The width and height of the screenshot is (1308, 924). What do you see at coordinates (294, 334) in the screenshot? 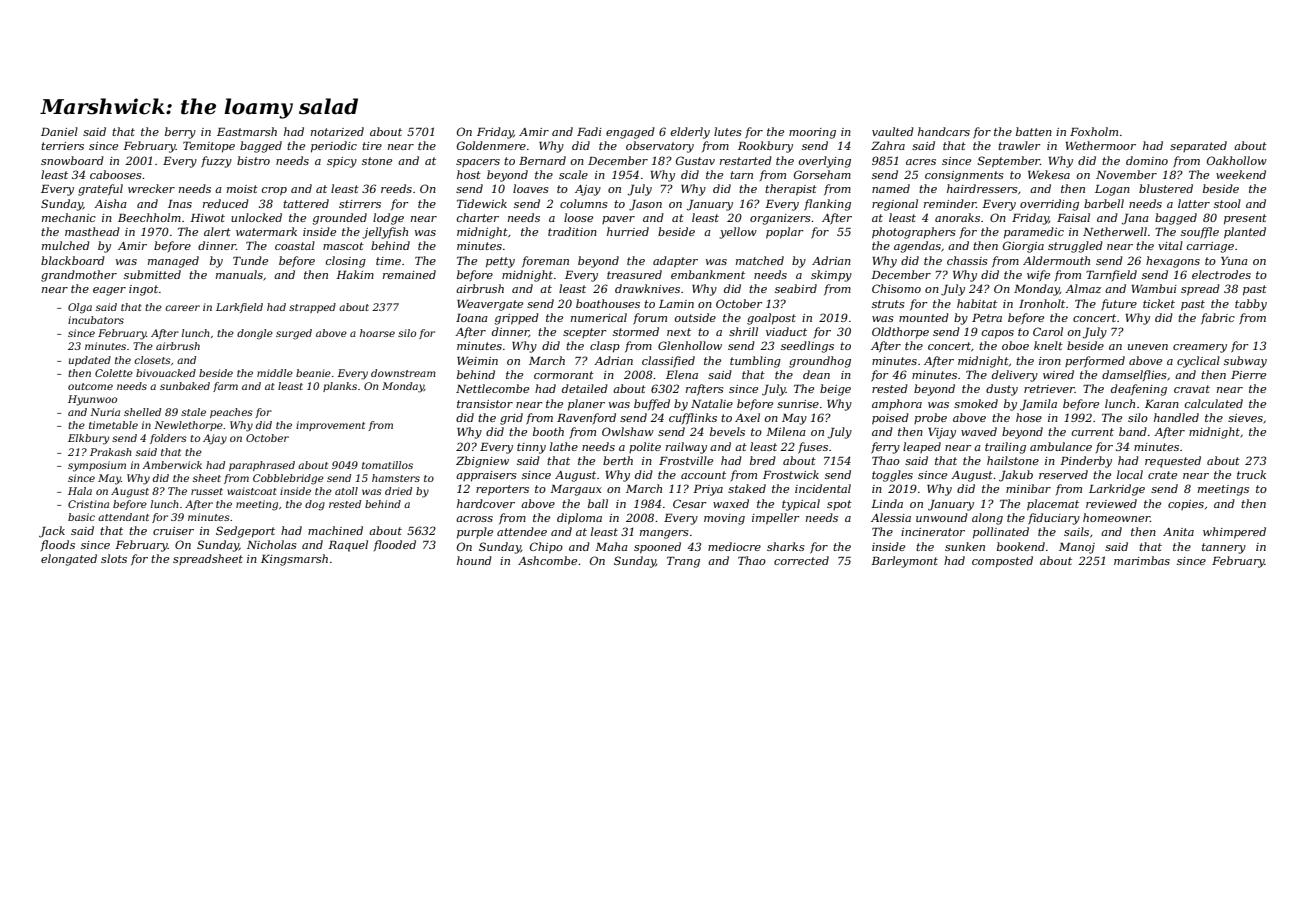
I see `surged` at bounding box center [294, 334].
